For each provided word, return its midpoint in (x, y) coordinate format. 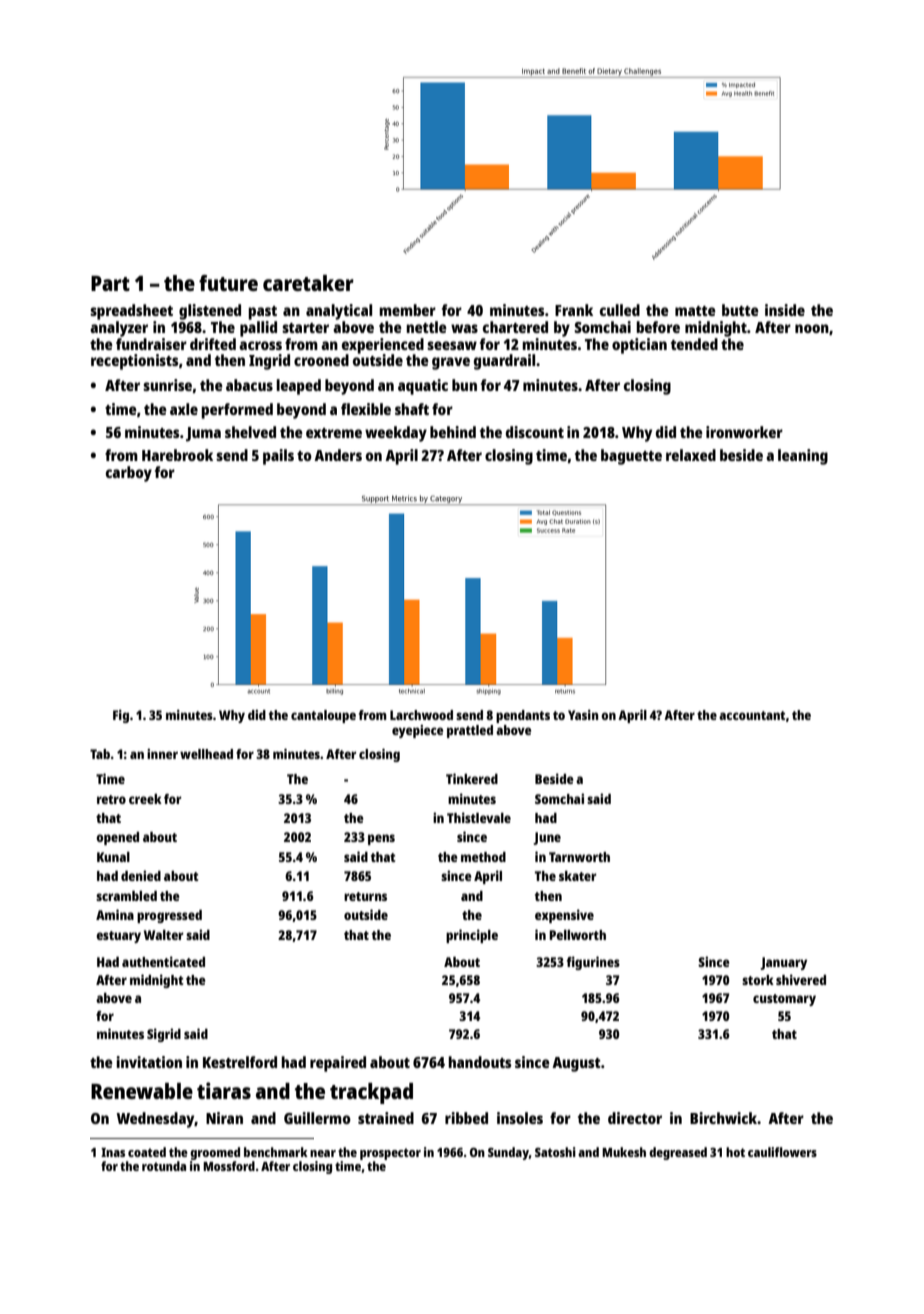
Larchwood (421, 715)
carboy (129, 474)
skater (578, 876)
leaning (803, 457)
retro (111, 799)
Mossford (229, 1166)
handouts (480, 1062)
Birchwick (724, 1118)
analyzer (119, 329)
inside (785, 310)
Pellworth (577, 935)
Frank (574, 310)
